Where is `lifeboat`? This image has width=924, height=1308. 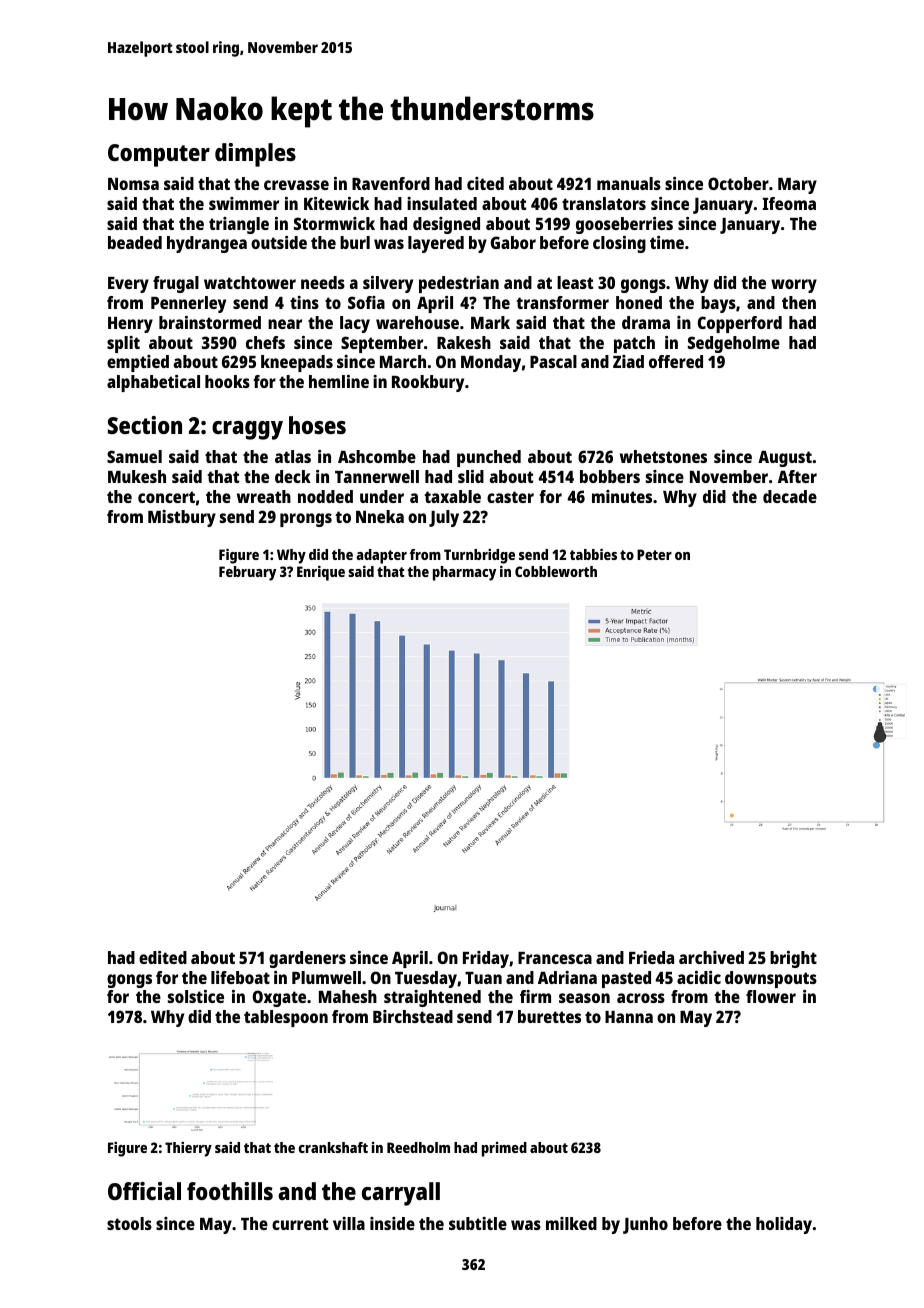 lifeboat is located at coordinates (240, 977).
